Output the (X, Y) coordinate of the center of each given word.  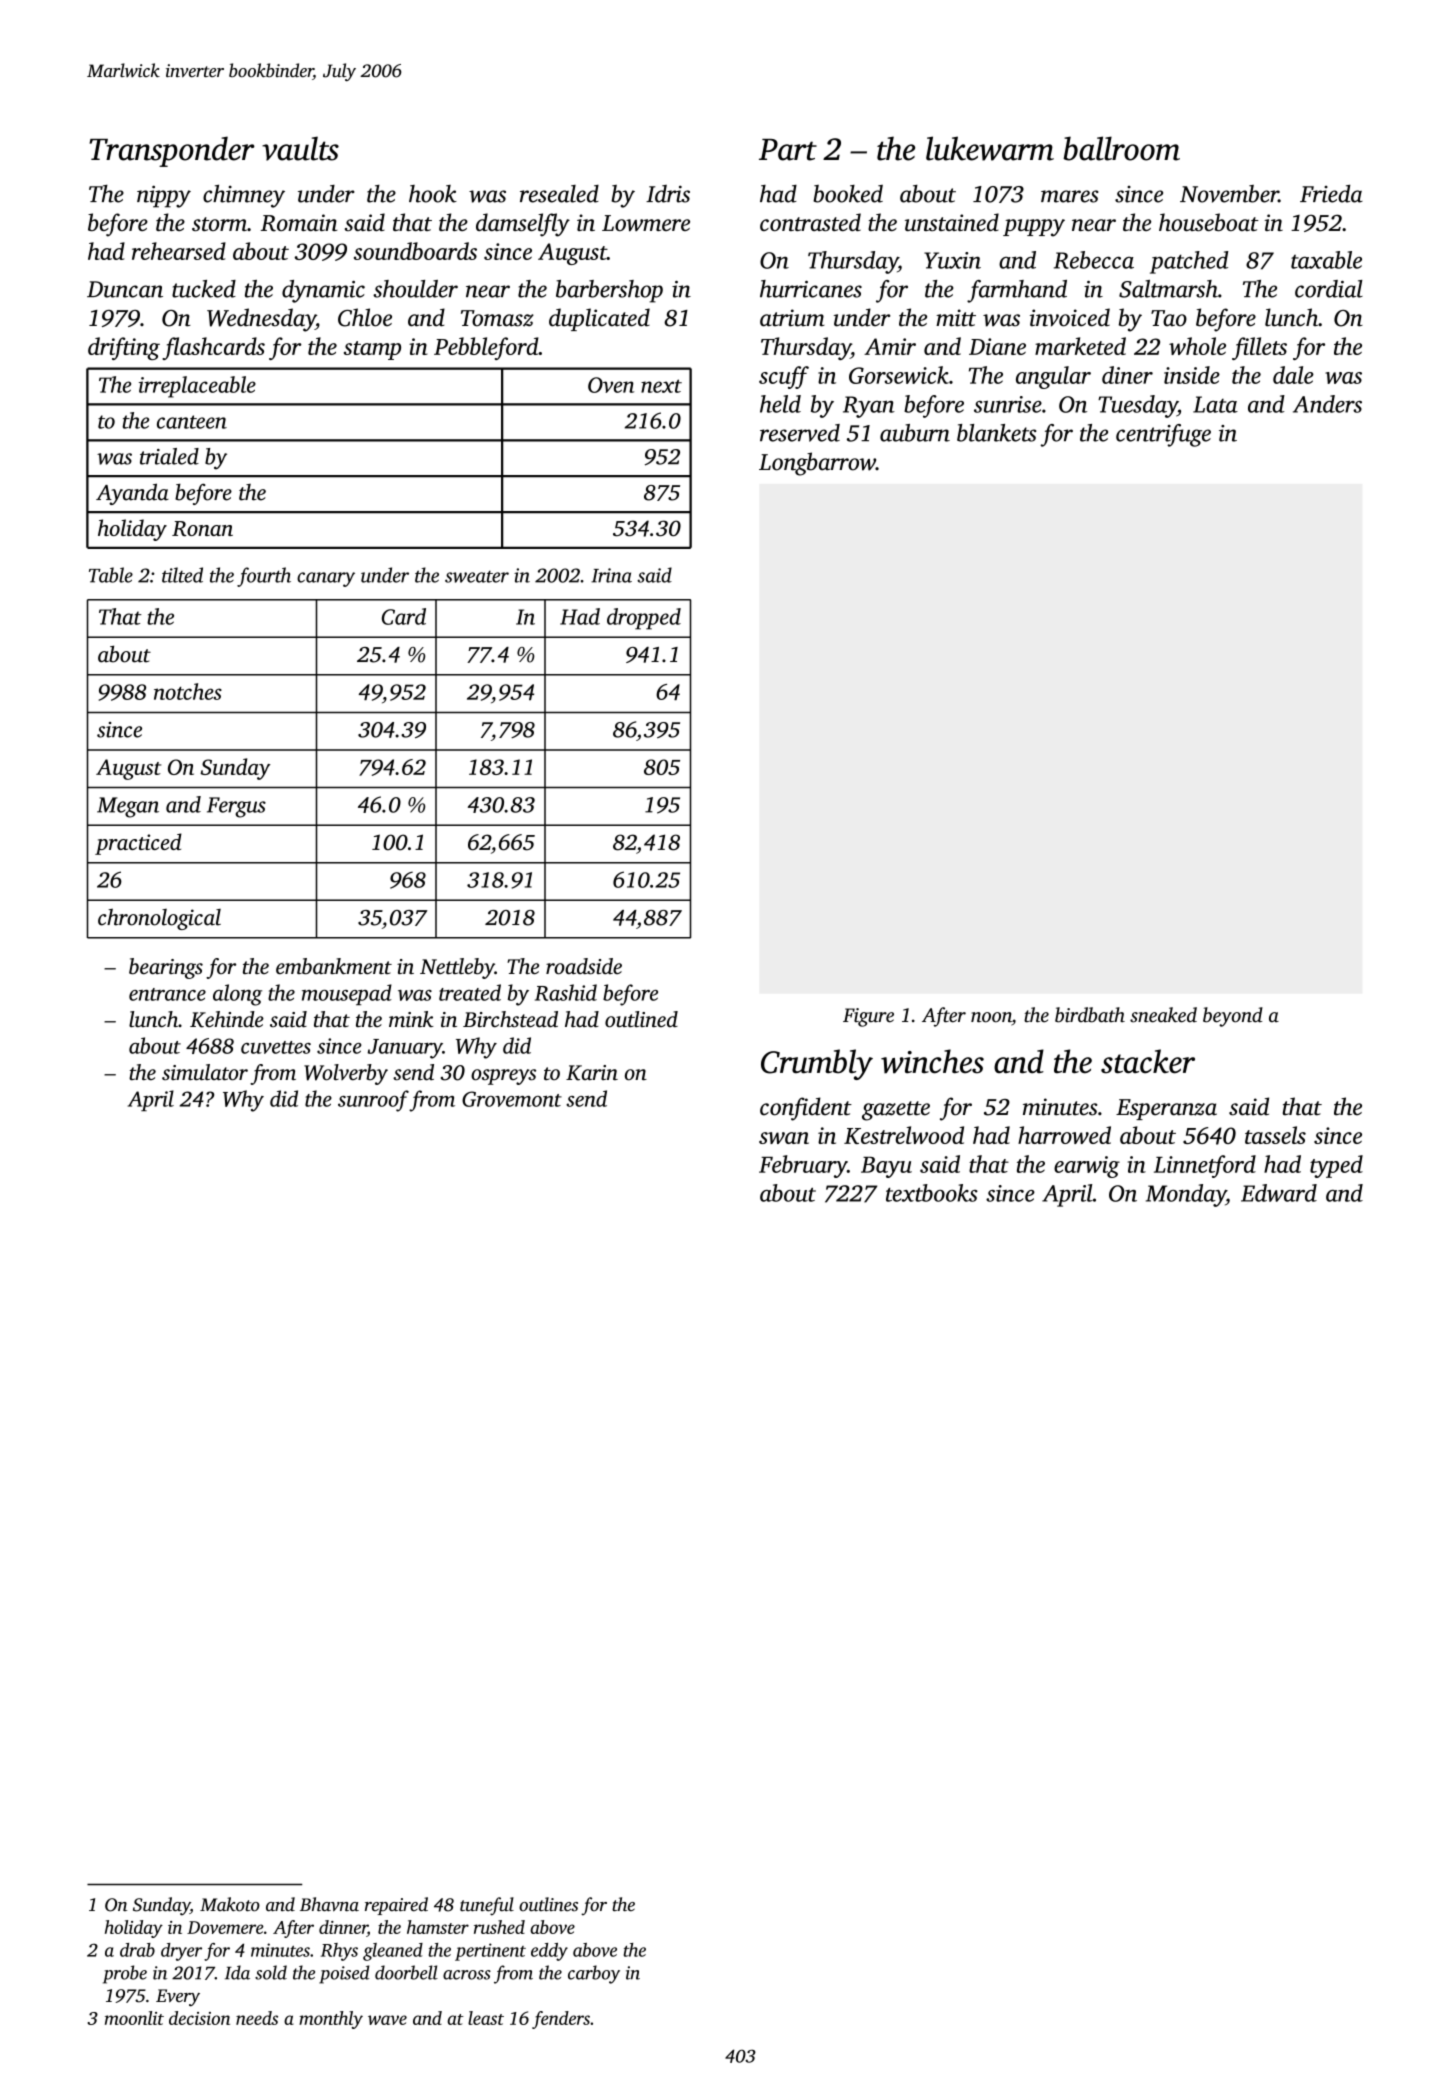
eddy (549, 1952)
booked (848, 194)
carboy (594, 1974)
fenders (561, 2020)
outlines (548, 1904)
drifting (124, 348)
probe (125, 1974)
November (1229, 194)
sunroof (373, 1101)
